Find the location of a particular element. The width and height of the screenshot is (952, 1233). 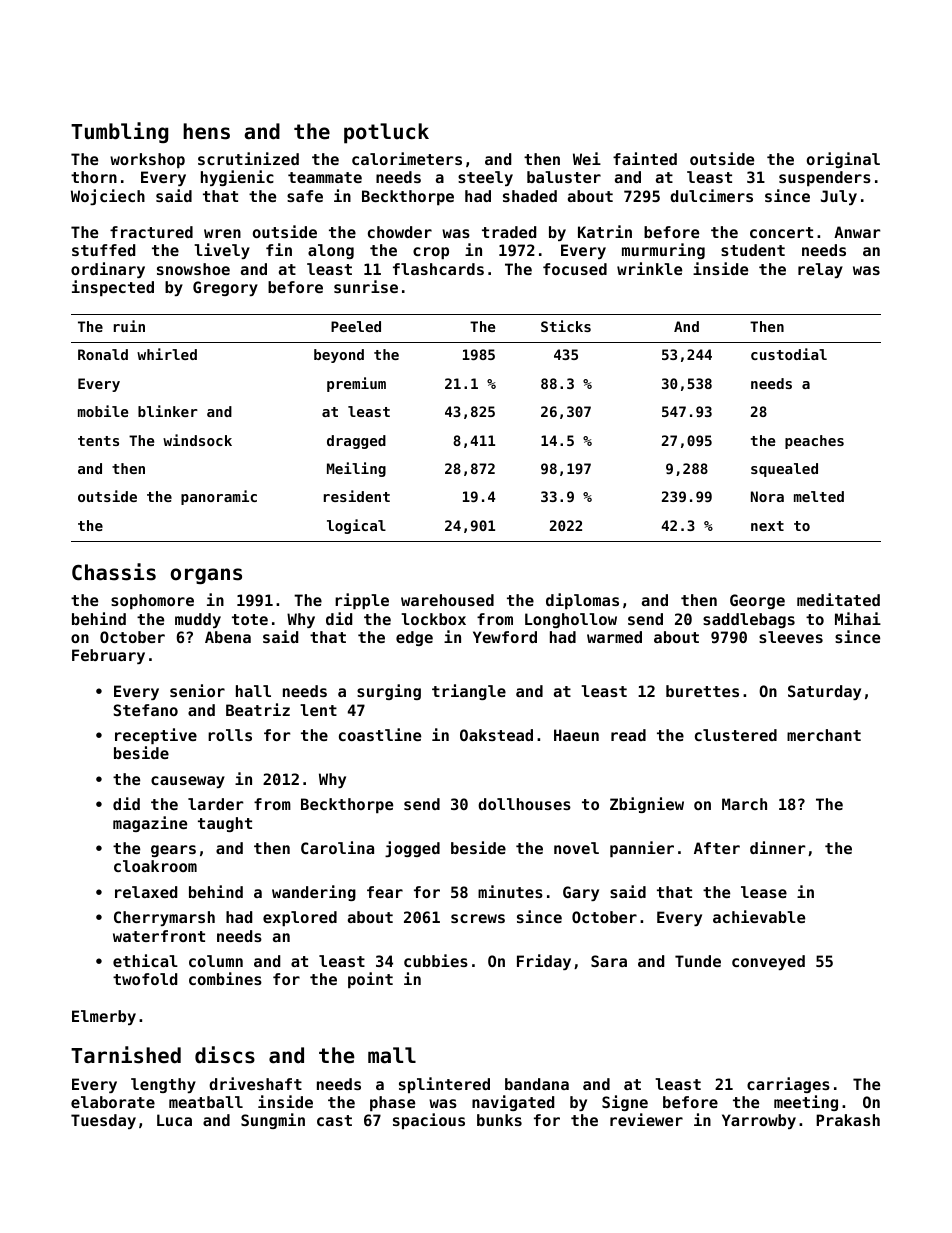

Luca is located at coordinates (174, 1120).
